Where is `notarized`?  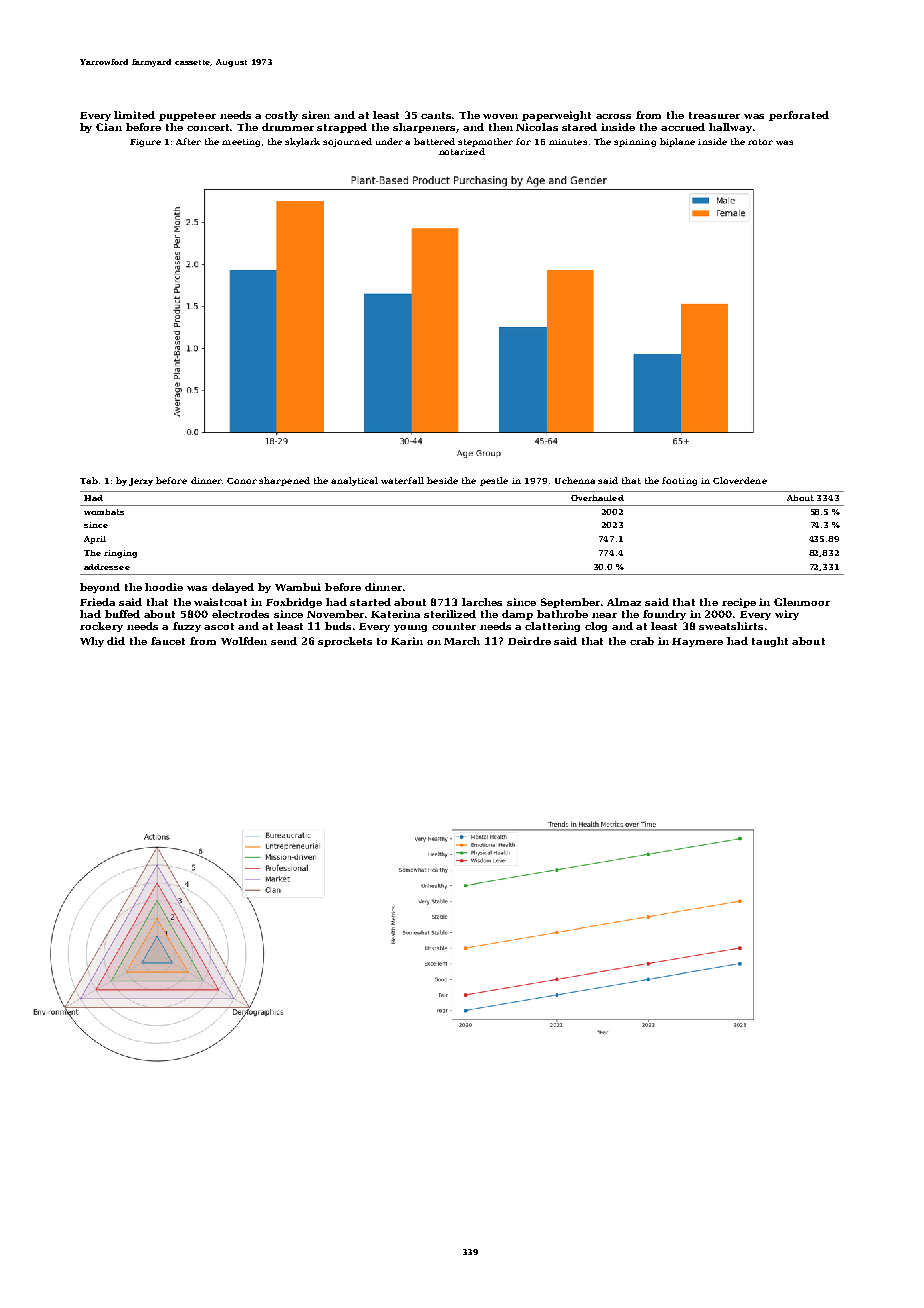 notarized is located at coordinates (462, 151).
